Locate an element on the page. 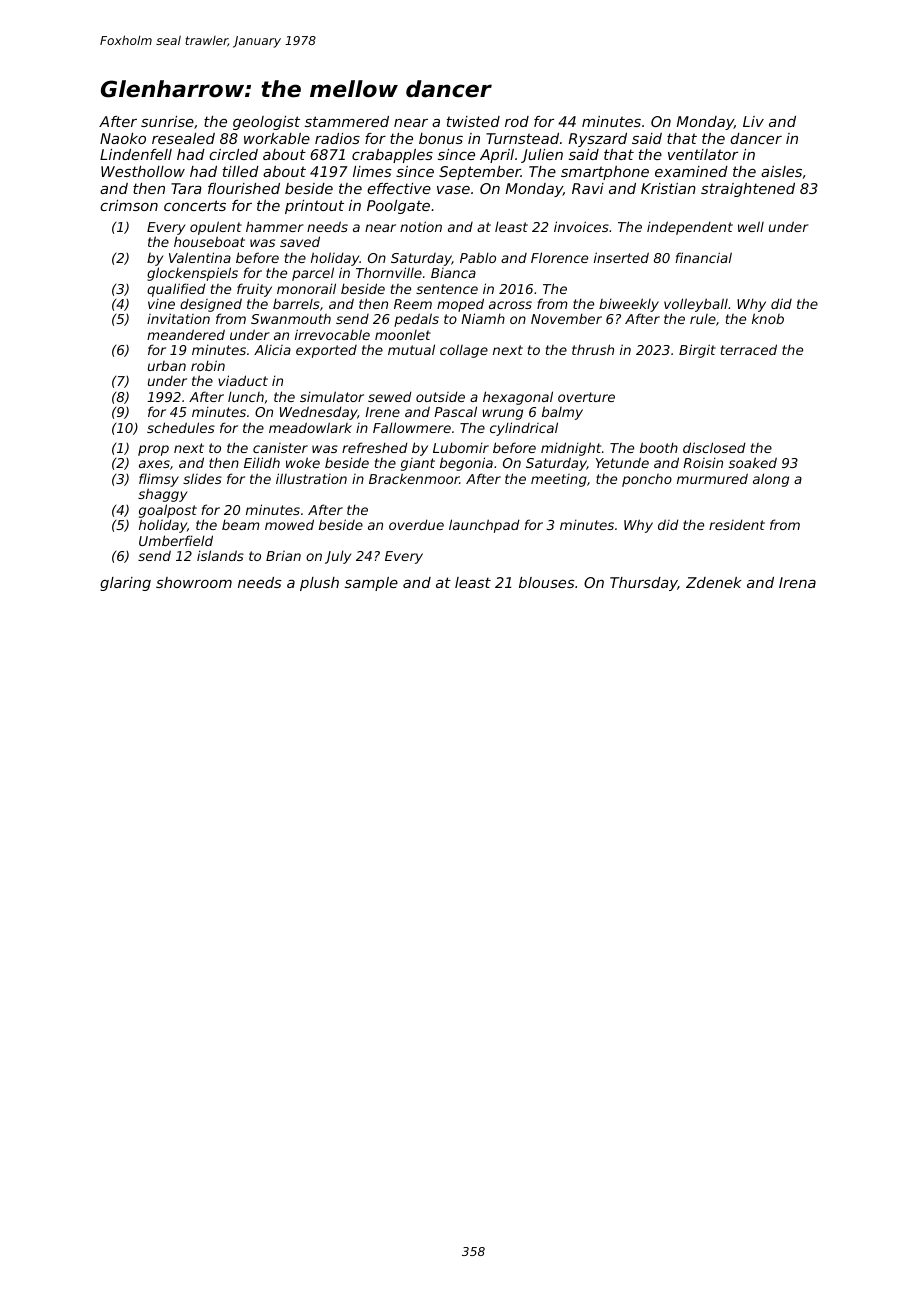  ventilator is located at coordinates (703, 154).
